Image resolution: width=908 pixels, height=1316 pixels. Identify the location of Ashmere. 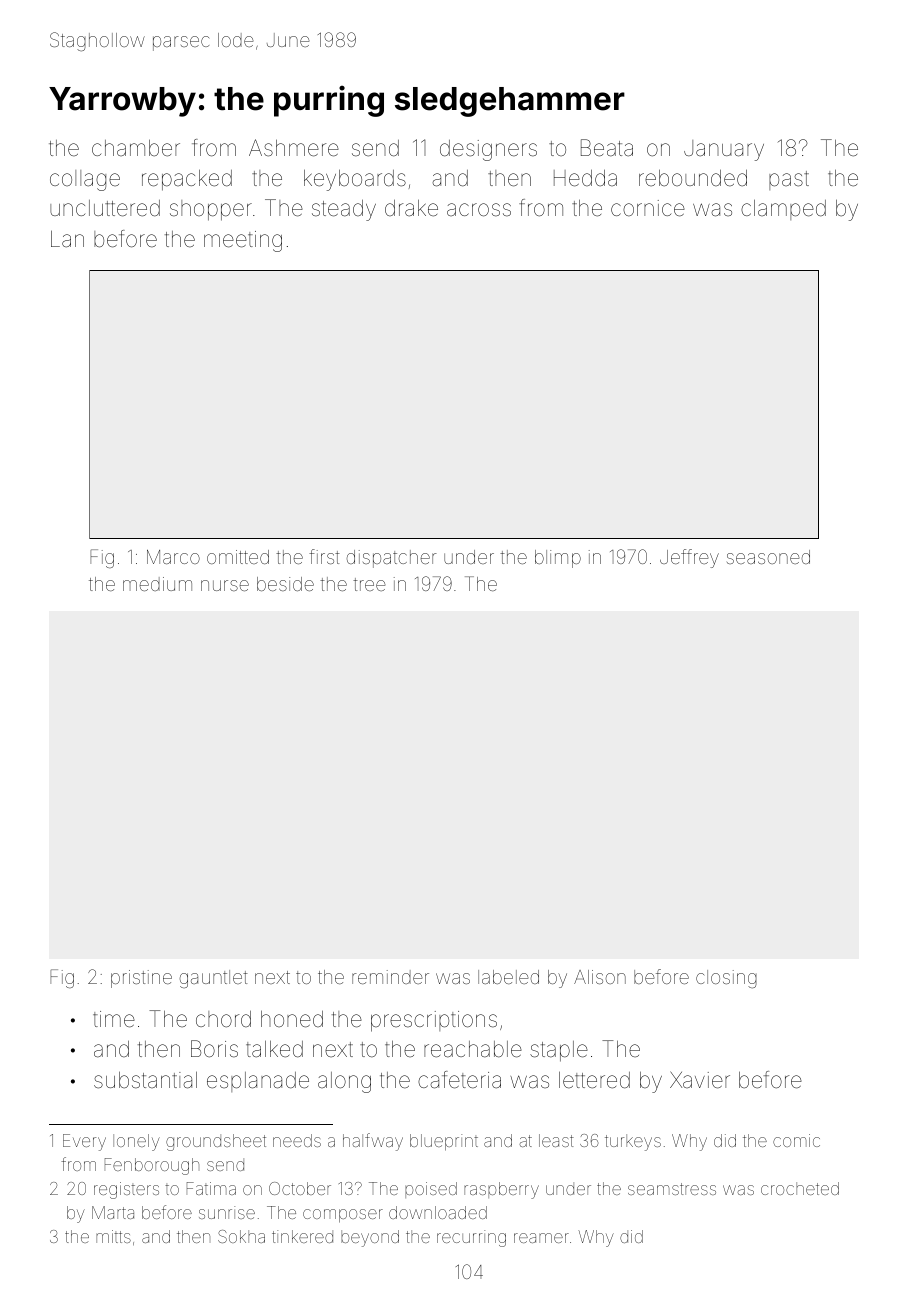
(294, 148).
